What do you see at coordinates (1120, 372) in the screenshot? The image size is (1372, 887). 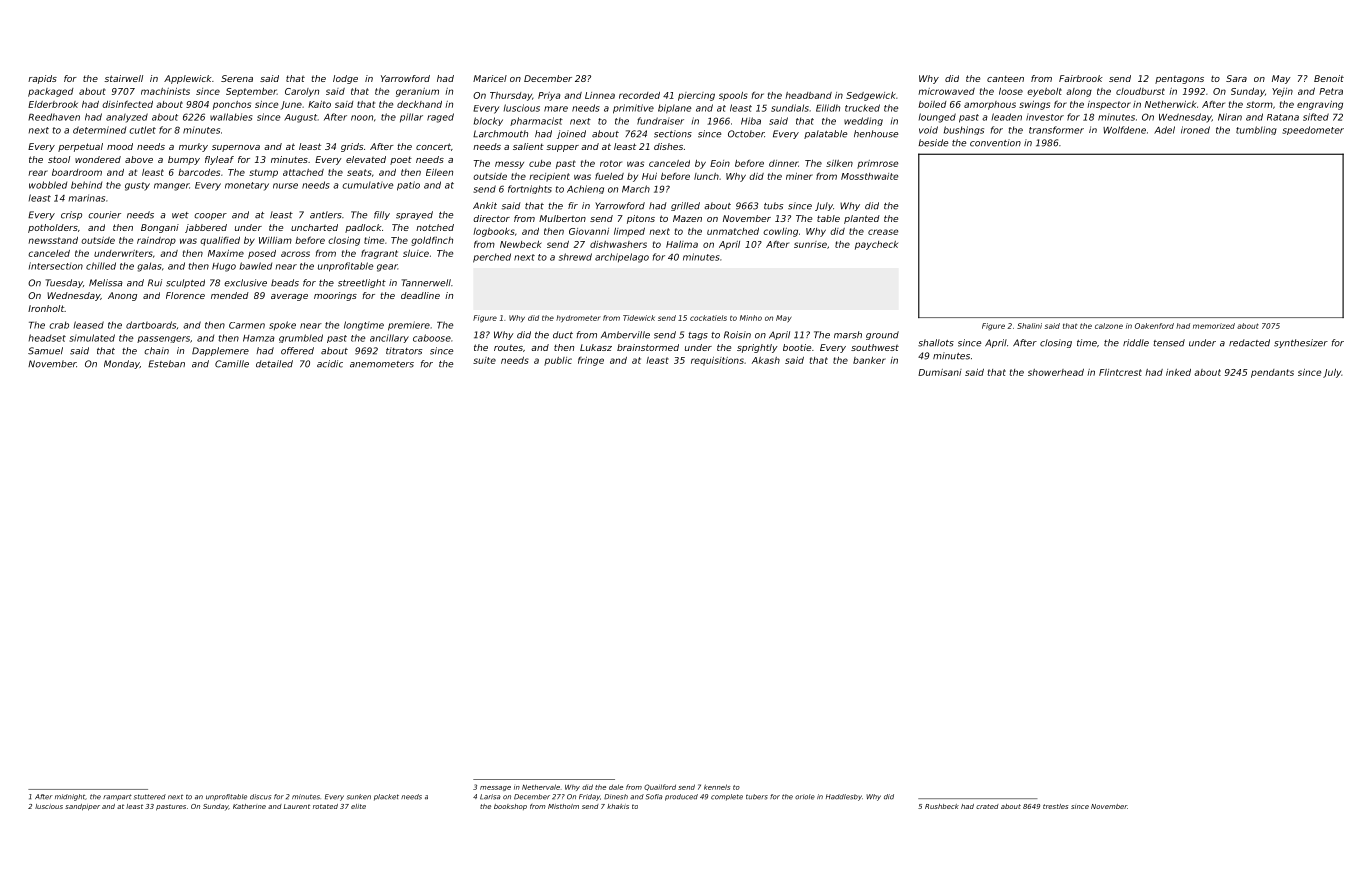 I see `Flintcrest` at bounding box center [1120, 372].
